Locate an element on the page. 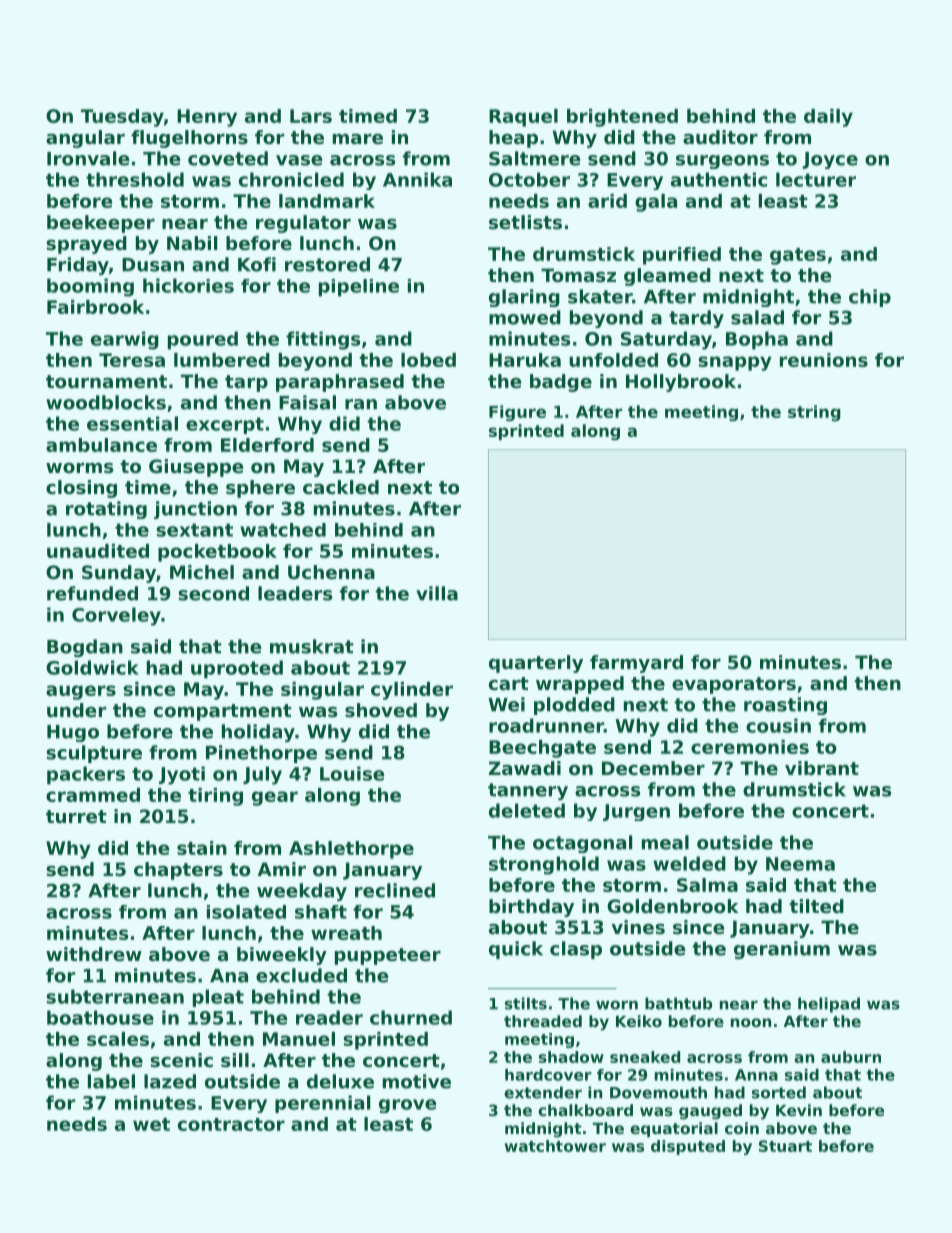 The image size is (952, 1233). extender is located at coordinates (543, 1092).
